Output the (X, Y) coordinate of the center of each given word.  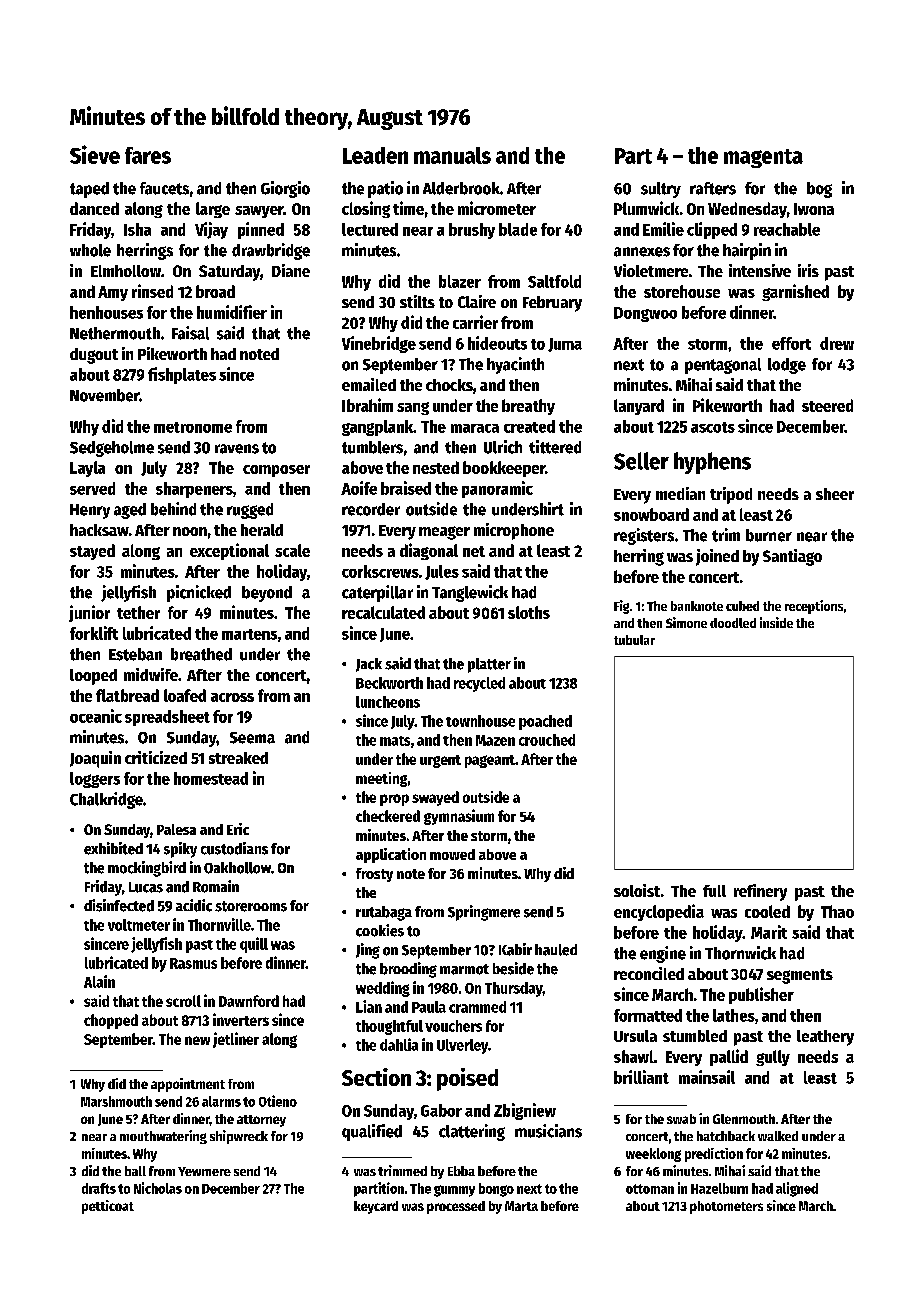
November (104, 395)
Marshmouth (116, 1101)
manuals (452, 155)
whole (90, 250)
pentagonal (723, 366)
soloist (637, 890)
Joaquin (95, 759)
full (714, 891)
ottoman (650, 1189)
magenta (763, 158)
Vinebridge (379, 344)
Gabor (441, 1110)
